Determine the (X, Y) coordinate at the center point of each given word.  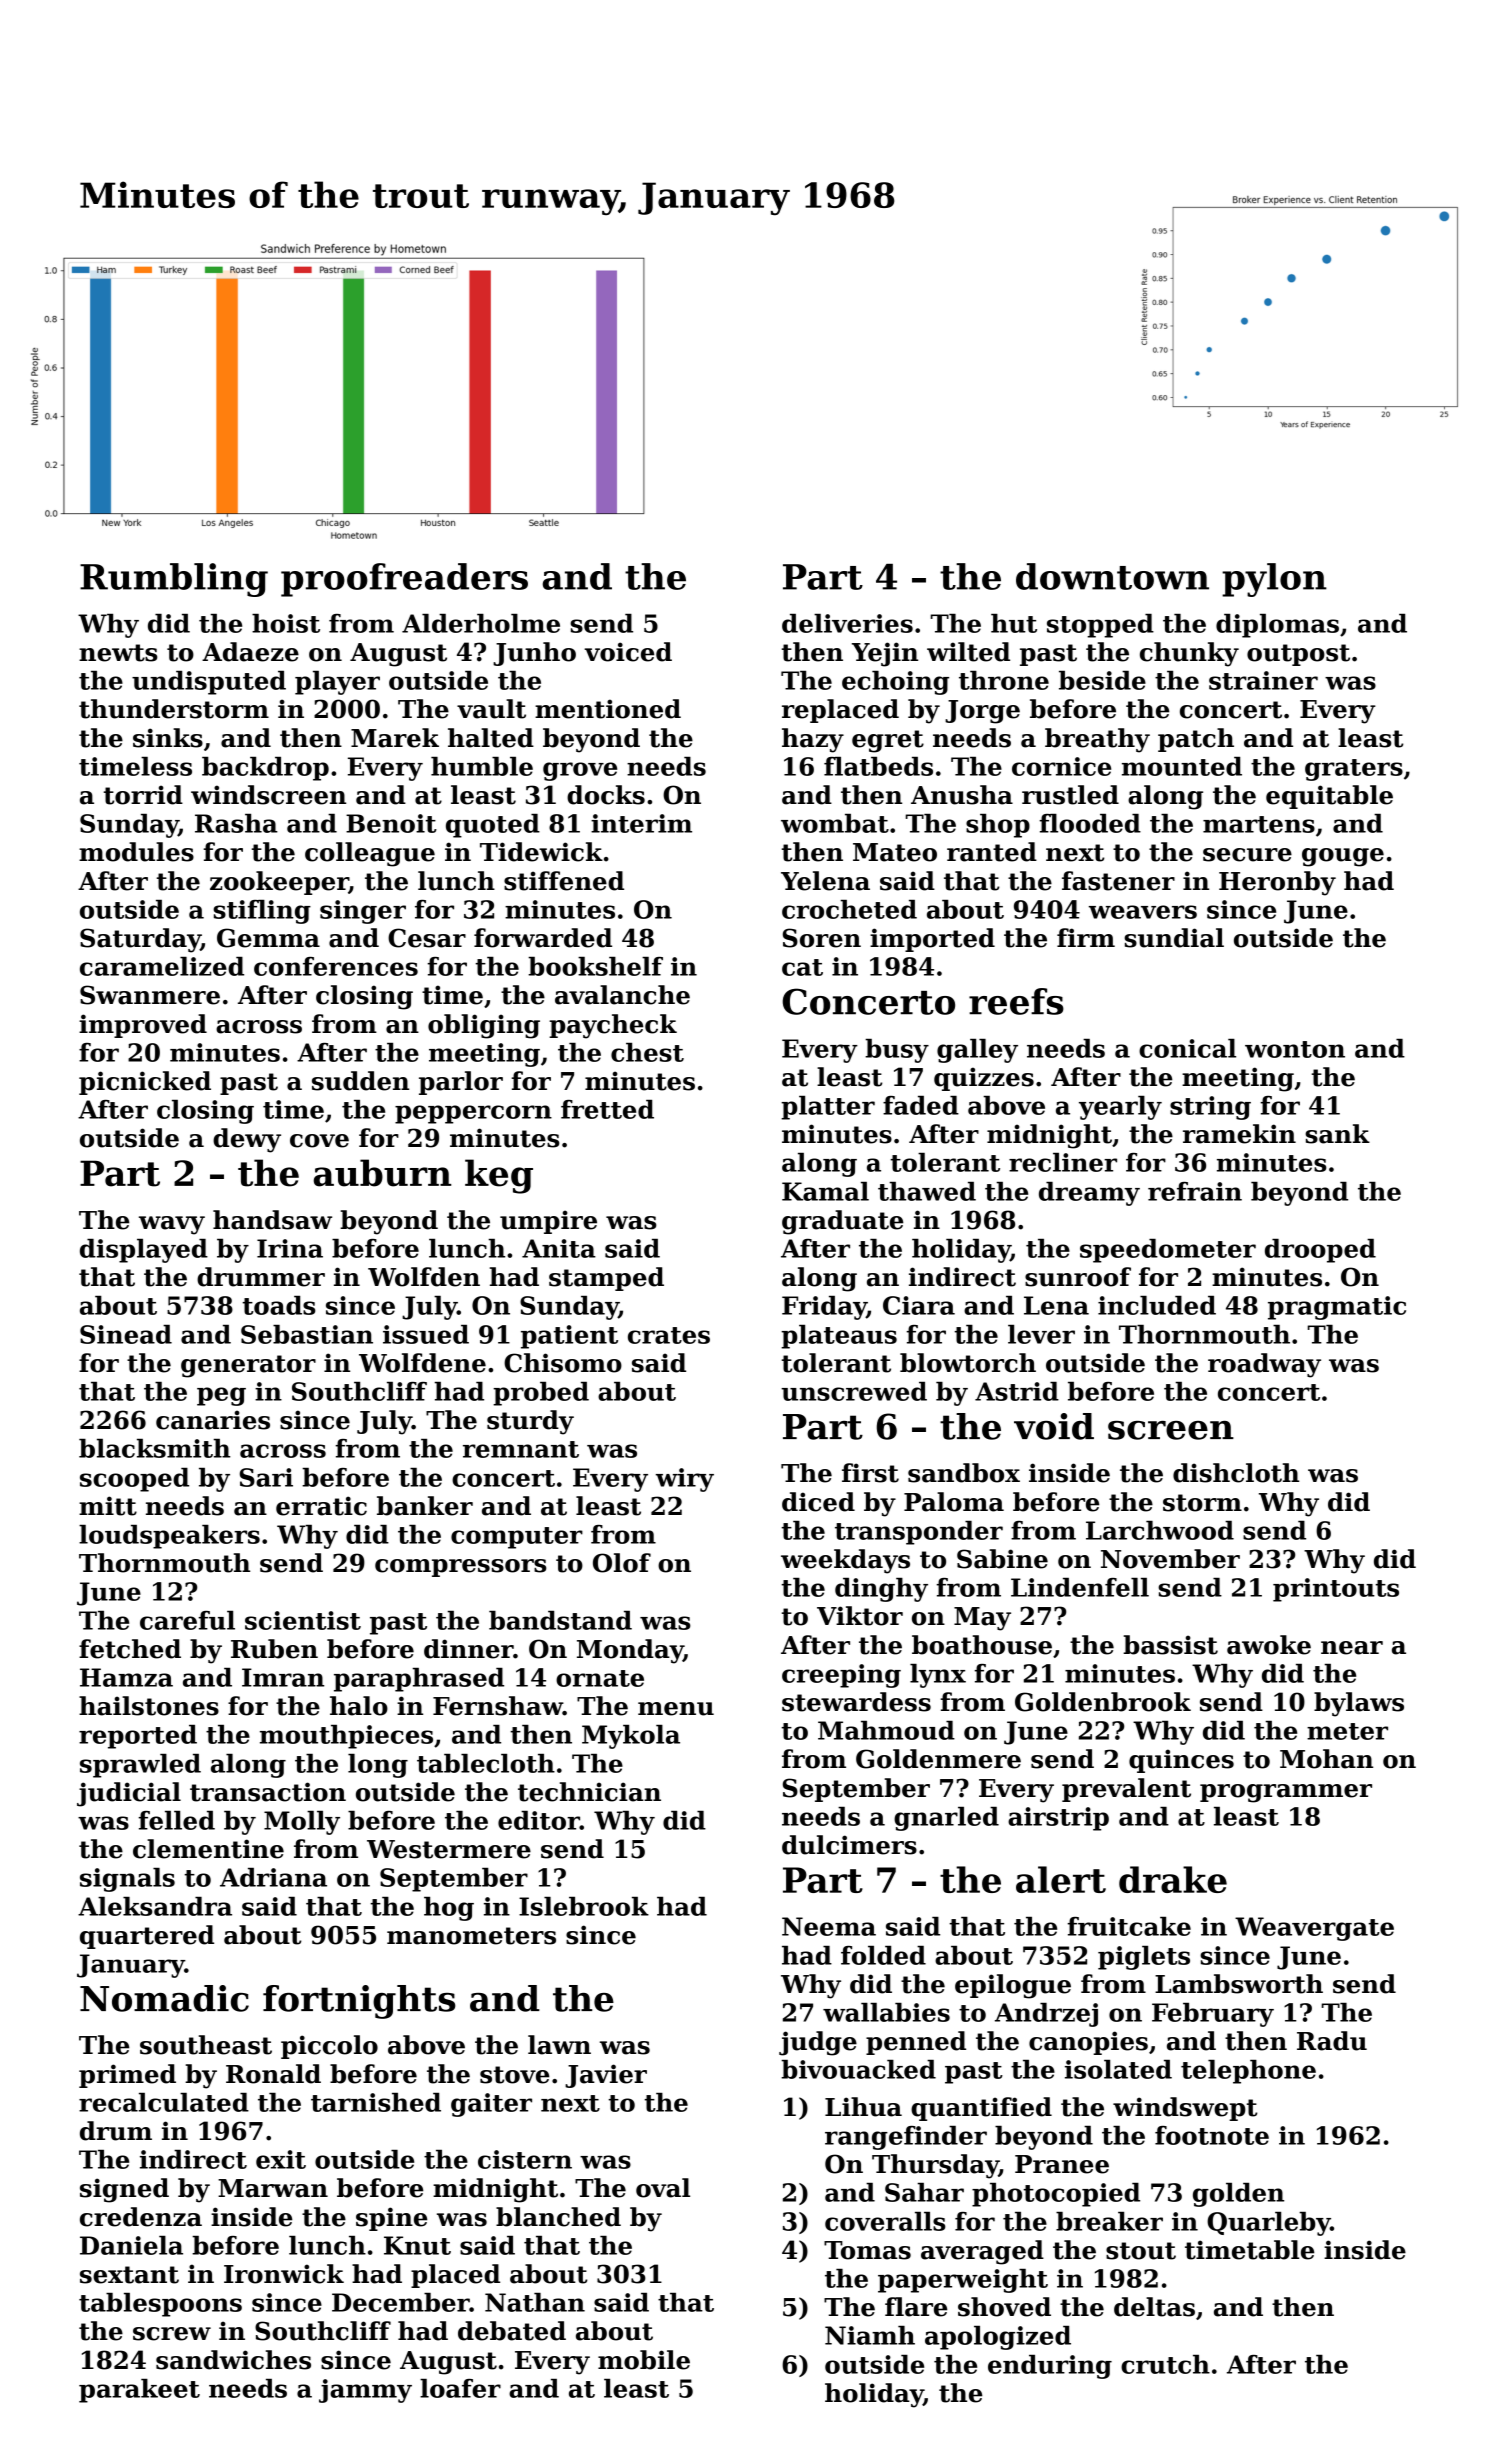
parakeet (139, 2391)
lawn (559, 2045)
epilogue (1013, 1986)
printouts (1336, 1590)
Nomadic (164, 1998)
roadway (1264, 1365)
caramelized (162, 966)
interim (641, 823)
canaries (213, 1420)
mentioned (608, 709)
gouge (1343, 857)
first (870, 1473)
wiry (685, 1480)
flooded (1090, 823)
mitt (108, 1506)
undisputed (209, 683)
